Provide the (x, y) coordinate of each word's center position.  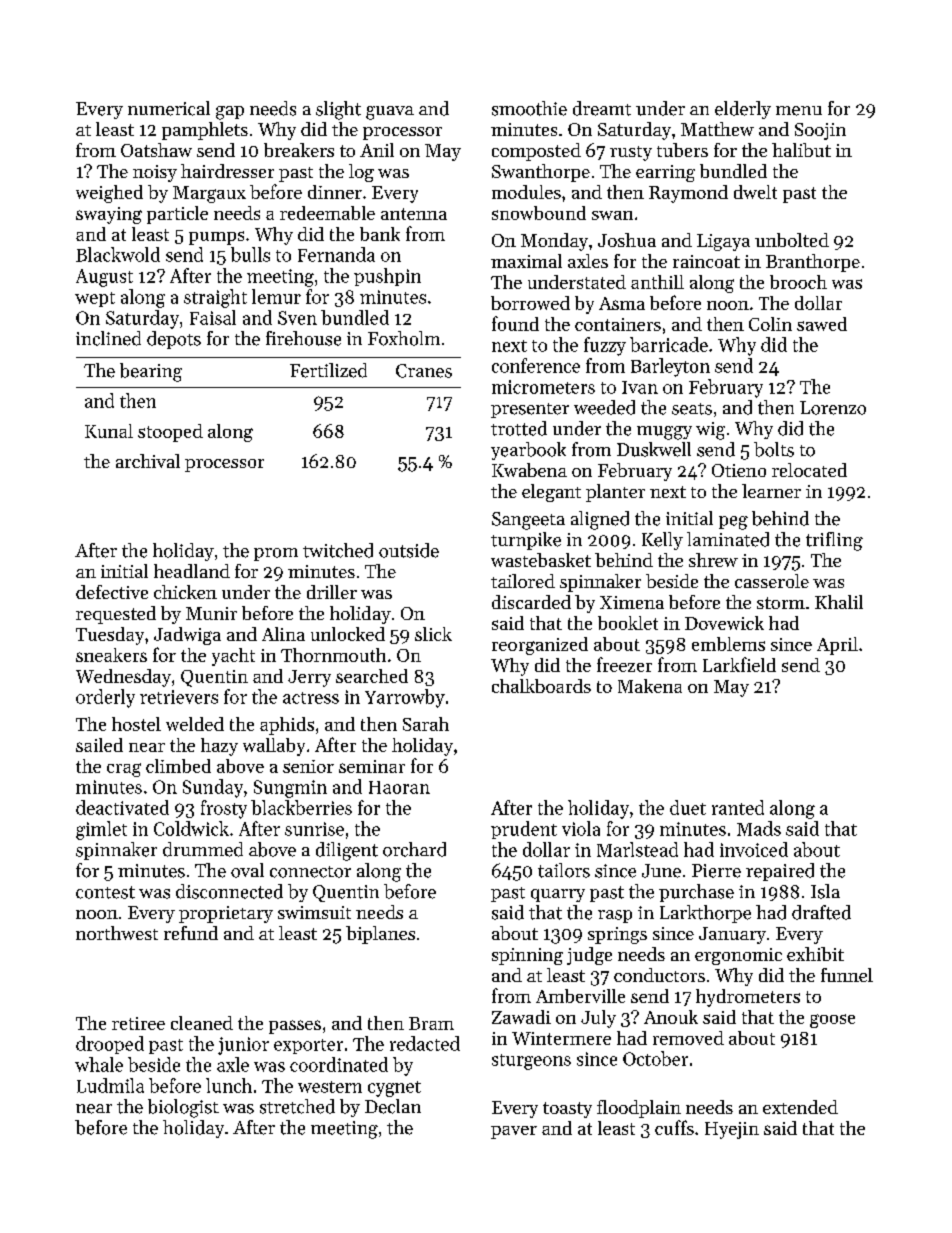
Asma (622, 303)
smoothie (529, 108)
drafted (821, 912)
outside (409, 550)
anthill (657, 282)
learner (771, 491)
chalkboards (541, 686)
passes (295, 1027)
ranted (738, 807)
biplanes (380, 935)
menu (799, 111)
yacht (233, 657)
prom (276, 554)
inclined (108, 338)
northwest (117, 933)
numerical (169, 108)
